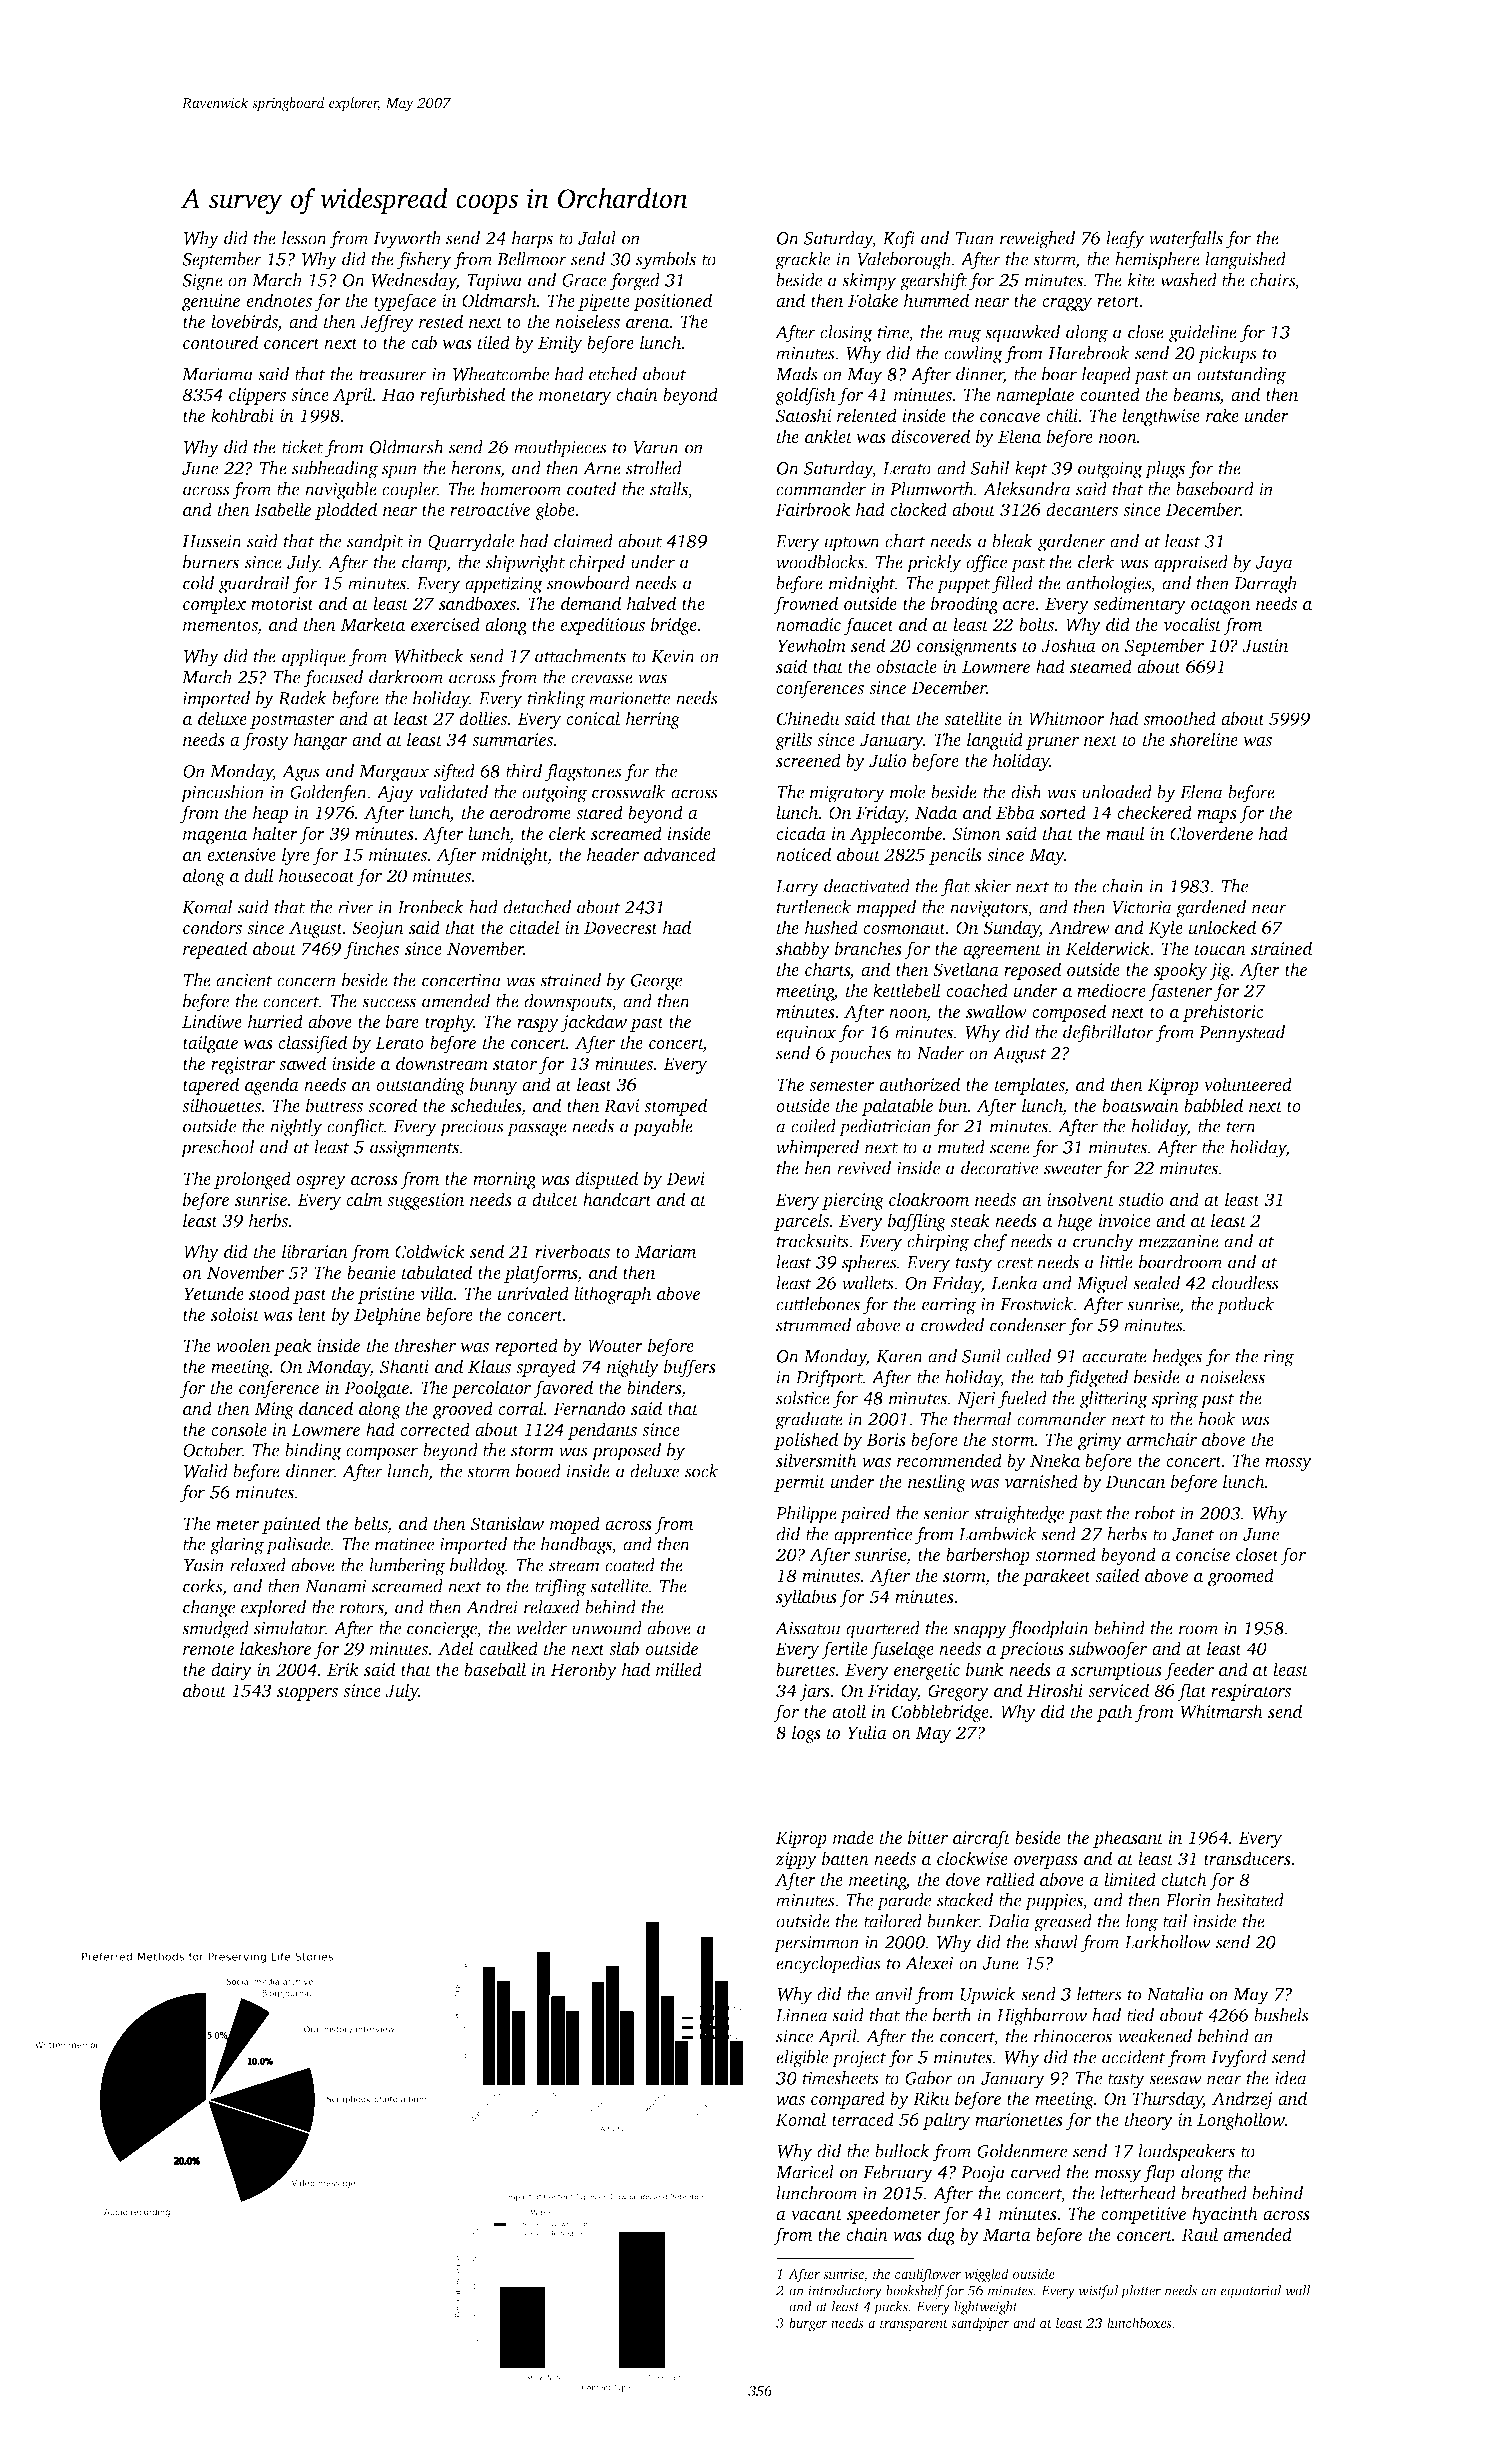 This page has width=1496, height=2464. What do you see at coordinates (796, 1860) in the page?
I see `zippy` at bounding box center [796, 1860].
